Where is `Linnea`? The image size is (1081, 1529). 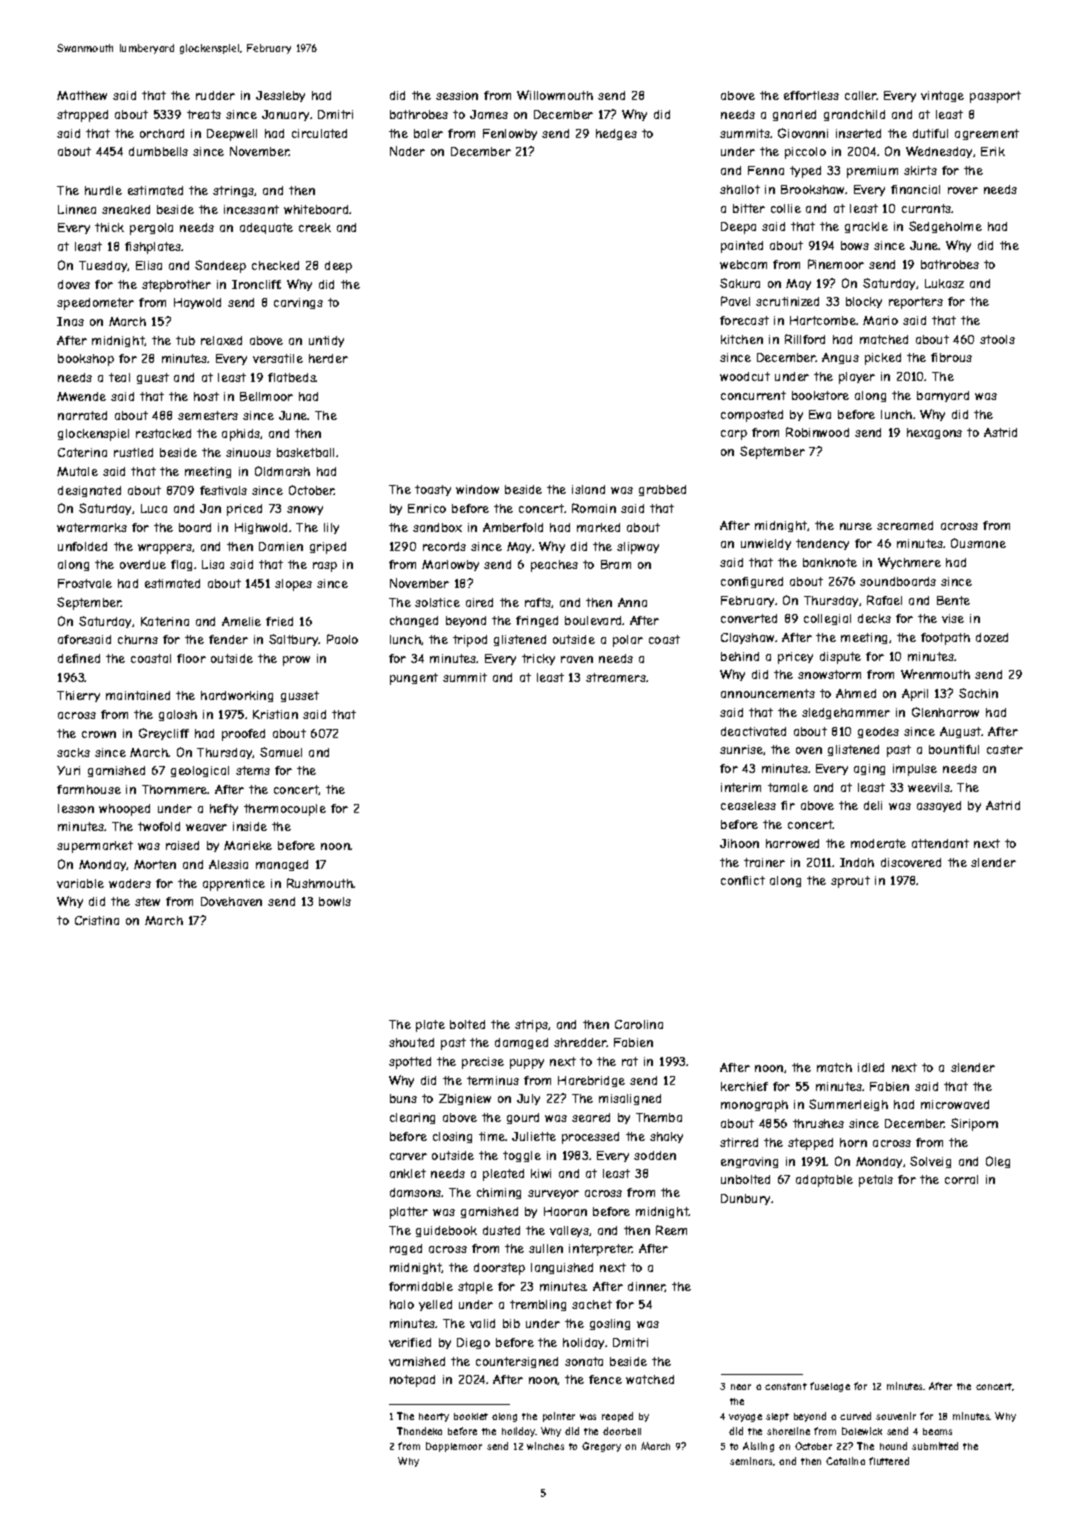
Linnea is located at coordinates (77, 209).
